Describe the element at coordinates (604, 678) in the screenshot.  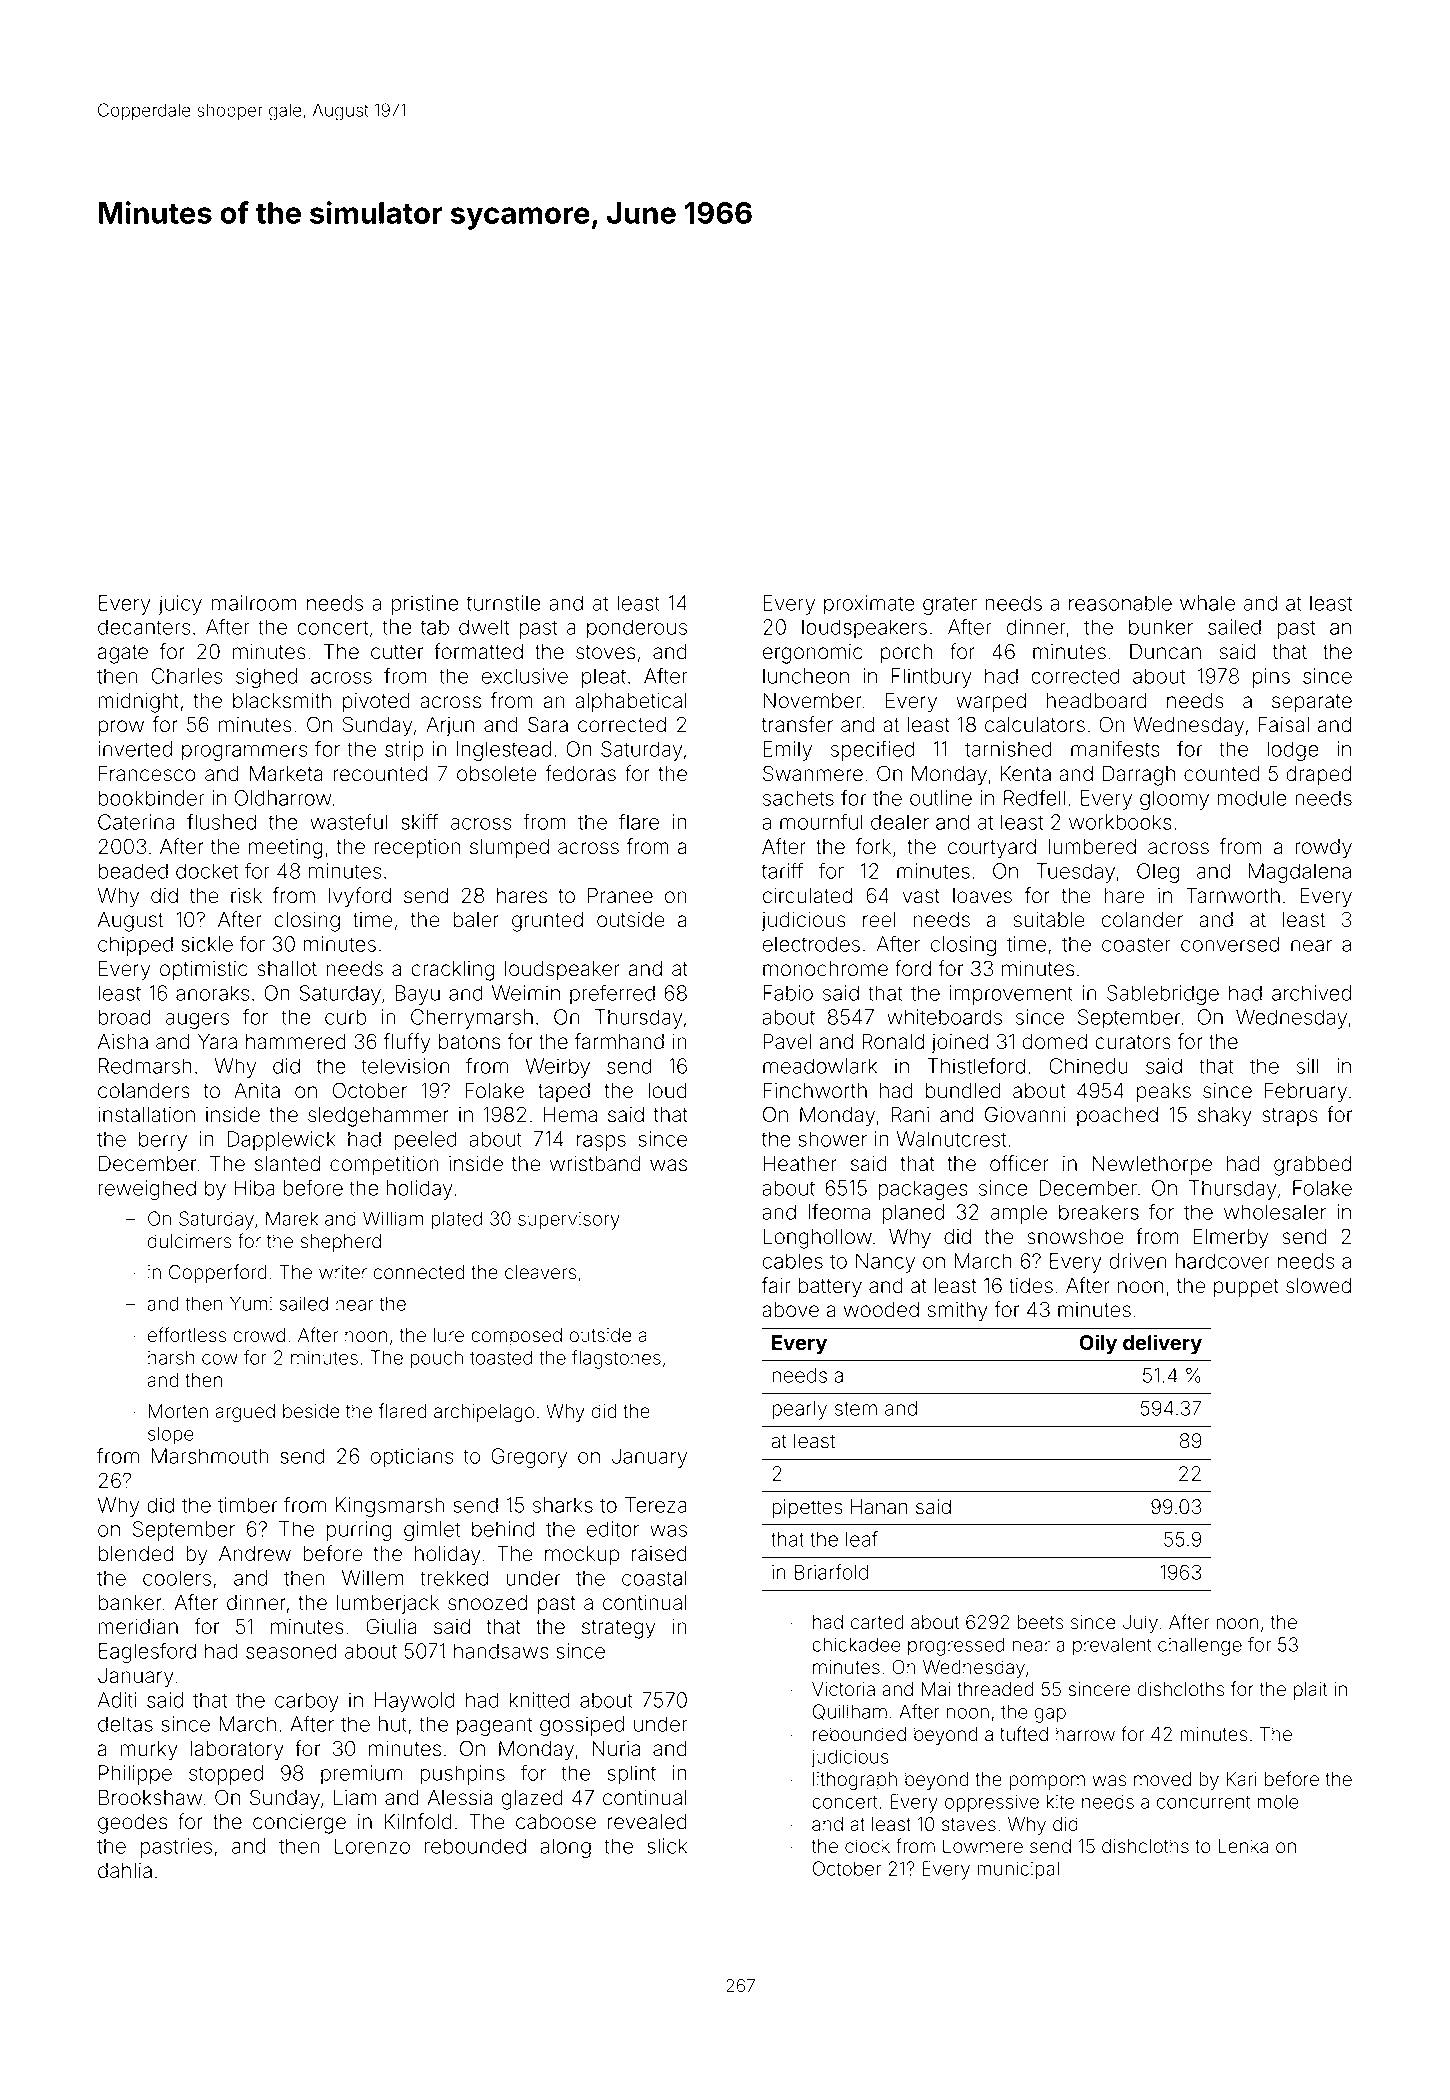
I see `pleat` at that location.
